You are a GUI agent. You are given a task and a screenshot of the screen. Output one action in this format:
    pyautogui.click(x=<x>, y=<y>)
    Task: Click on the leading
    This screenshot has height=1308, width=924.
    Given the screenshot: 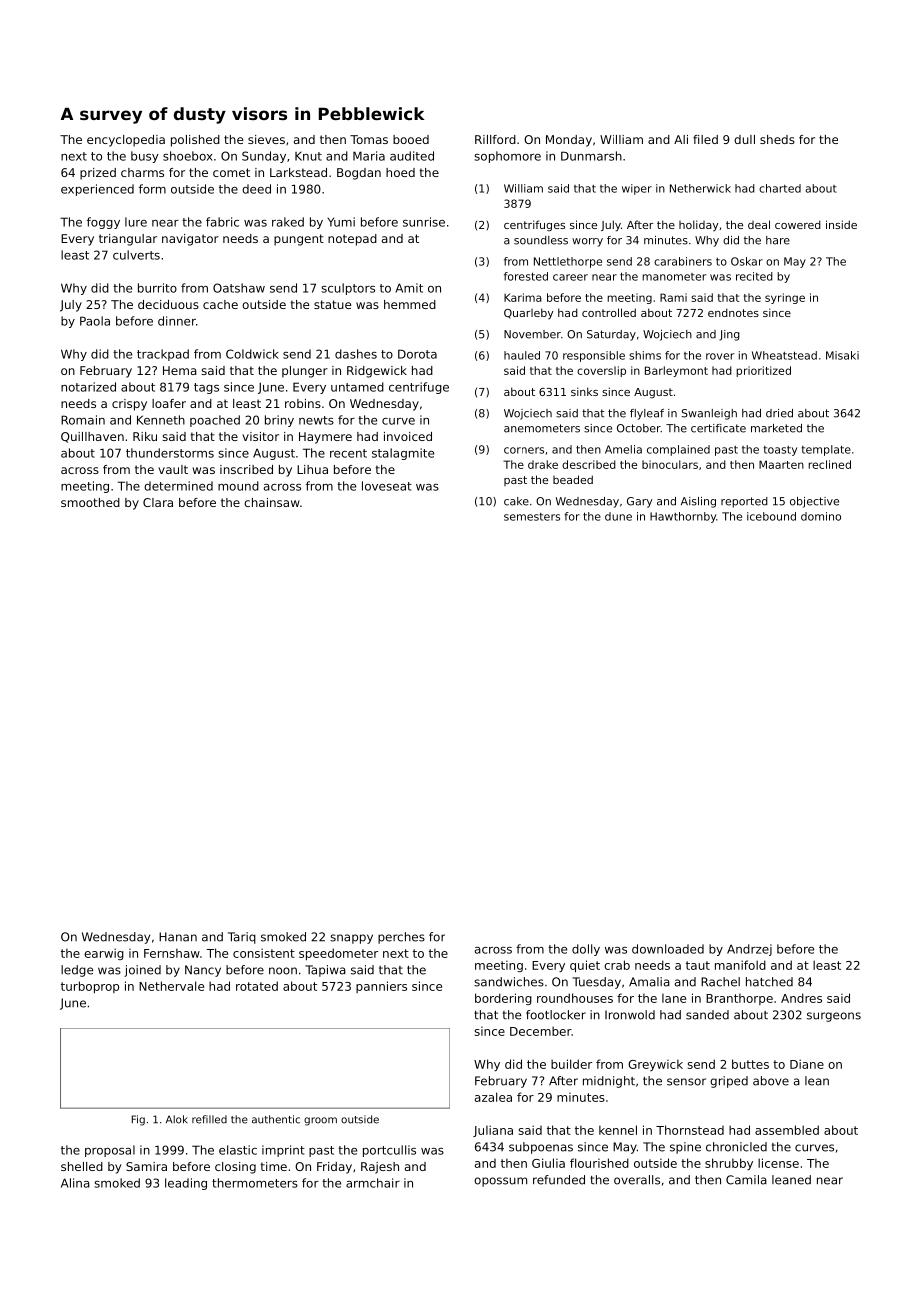 What is the action you would take?
    pyautogui.click(x=186, y=1184)
